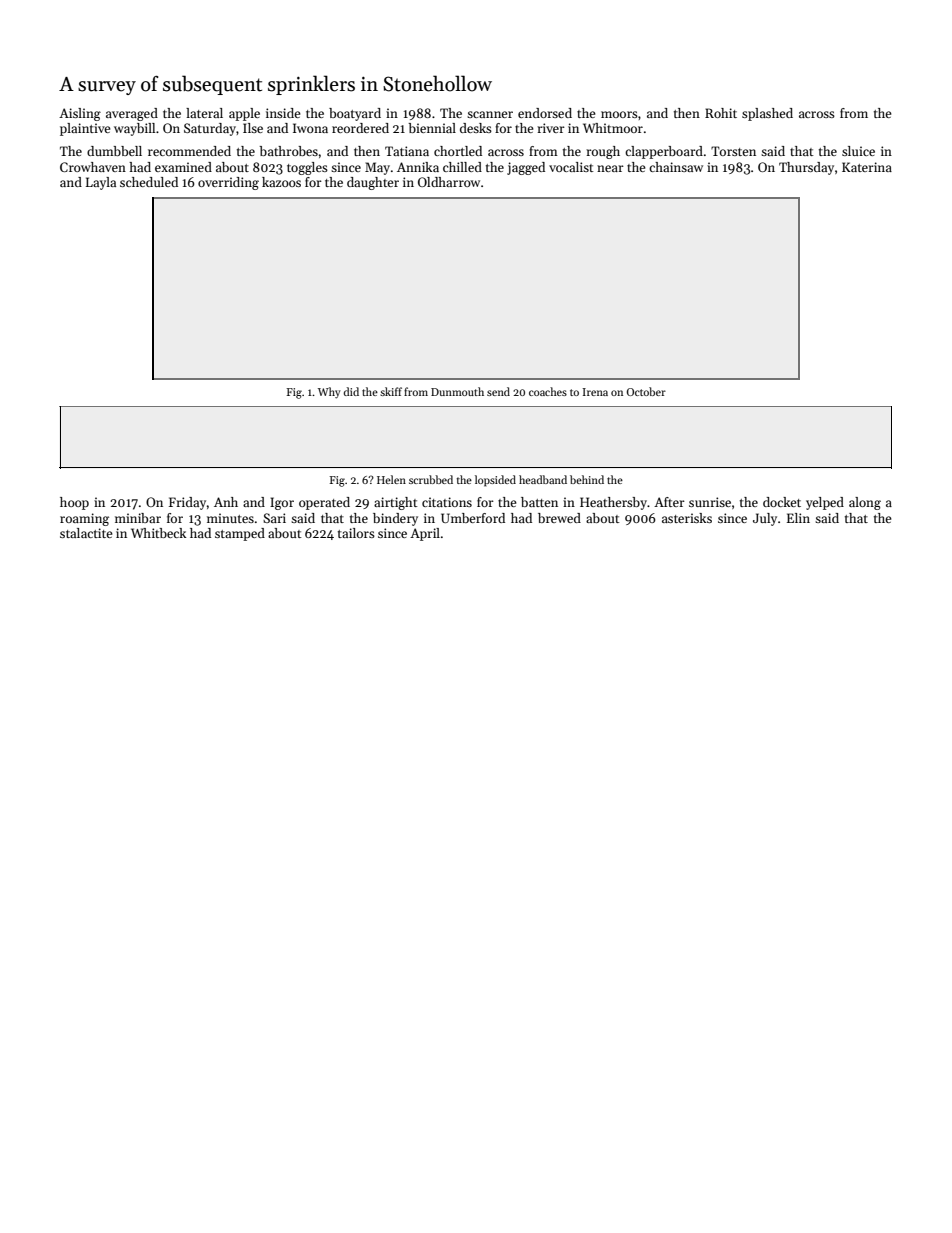 This image has height=1233, width=952. What do you see at coordinates (867, 167) in the image?
I see `Katerina` at bounding box center [867, 167].
